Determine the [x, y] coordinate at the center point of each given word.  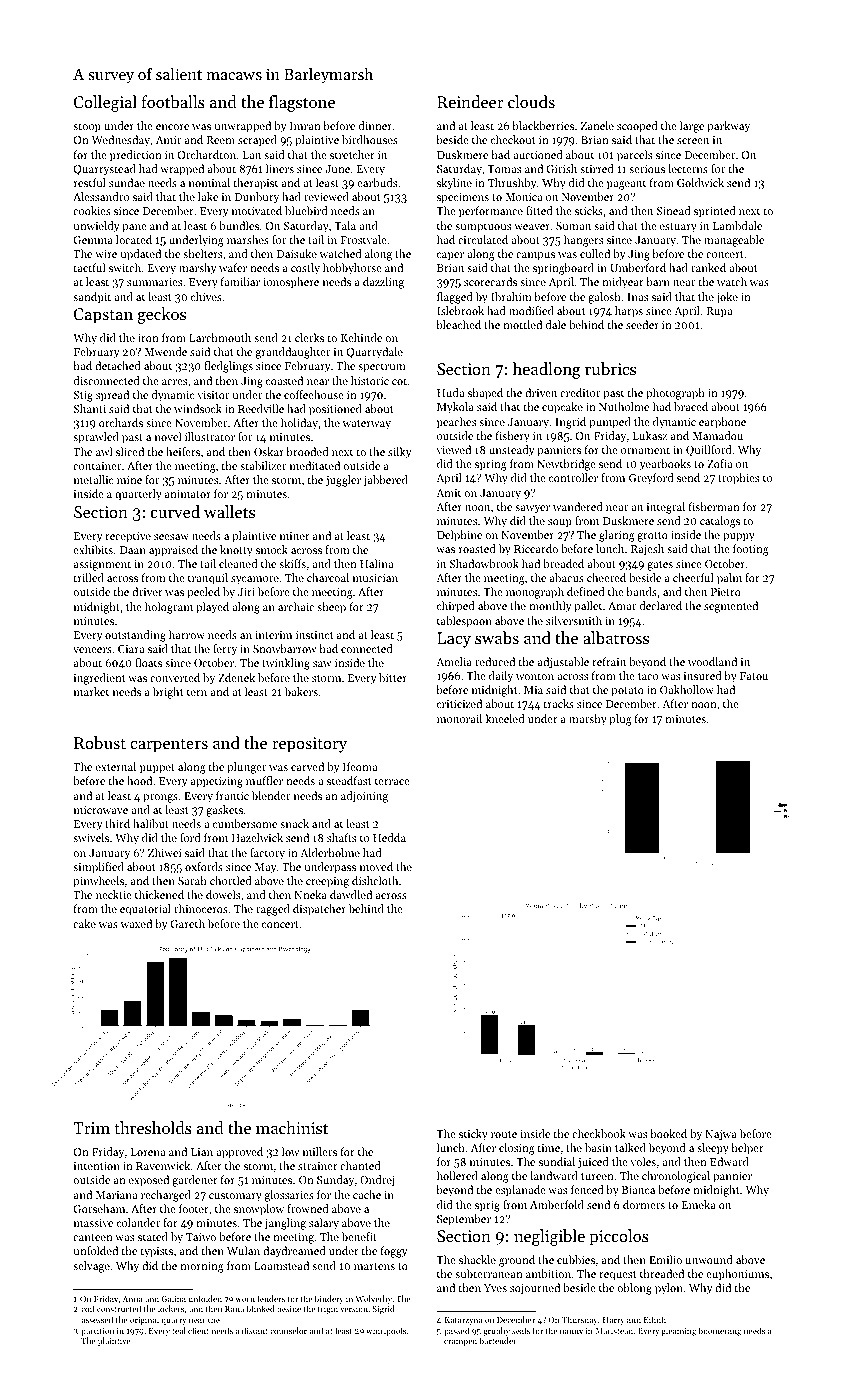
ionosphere [291, 283]
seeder [642, 324]
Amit [448, 493]
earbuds [377, 182]
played [212, 608]
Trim [91, 1128]
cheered [606, 577]
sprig [487, 1206]
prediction [136, 156]
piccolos [619, 1237]
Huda [450, 392]
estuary [678, 228]
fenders [271, 1298]
